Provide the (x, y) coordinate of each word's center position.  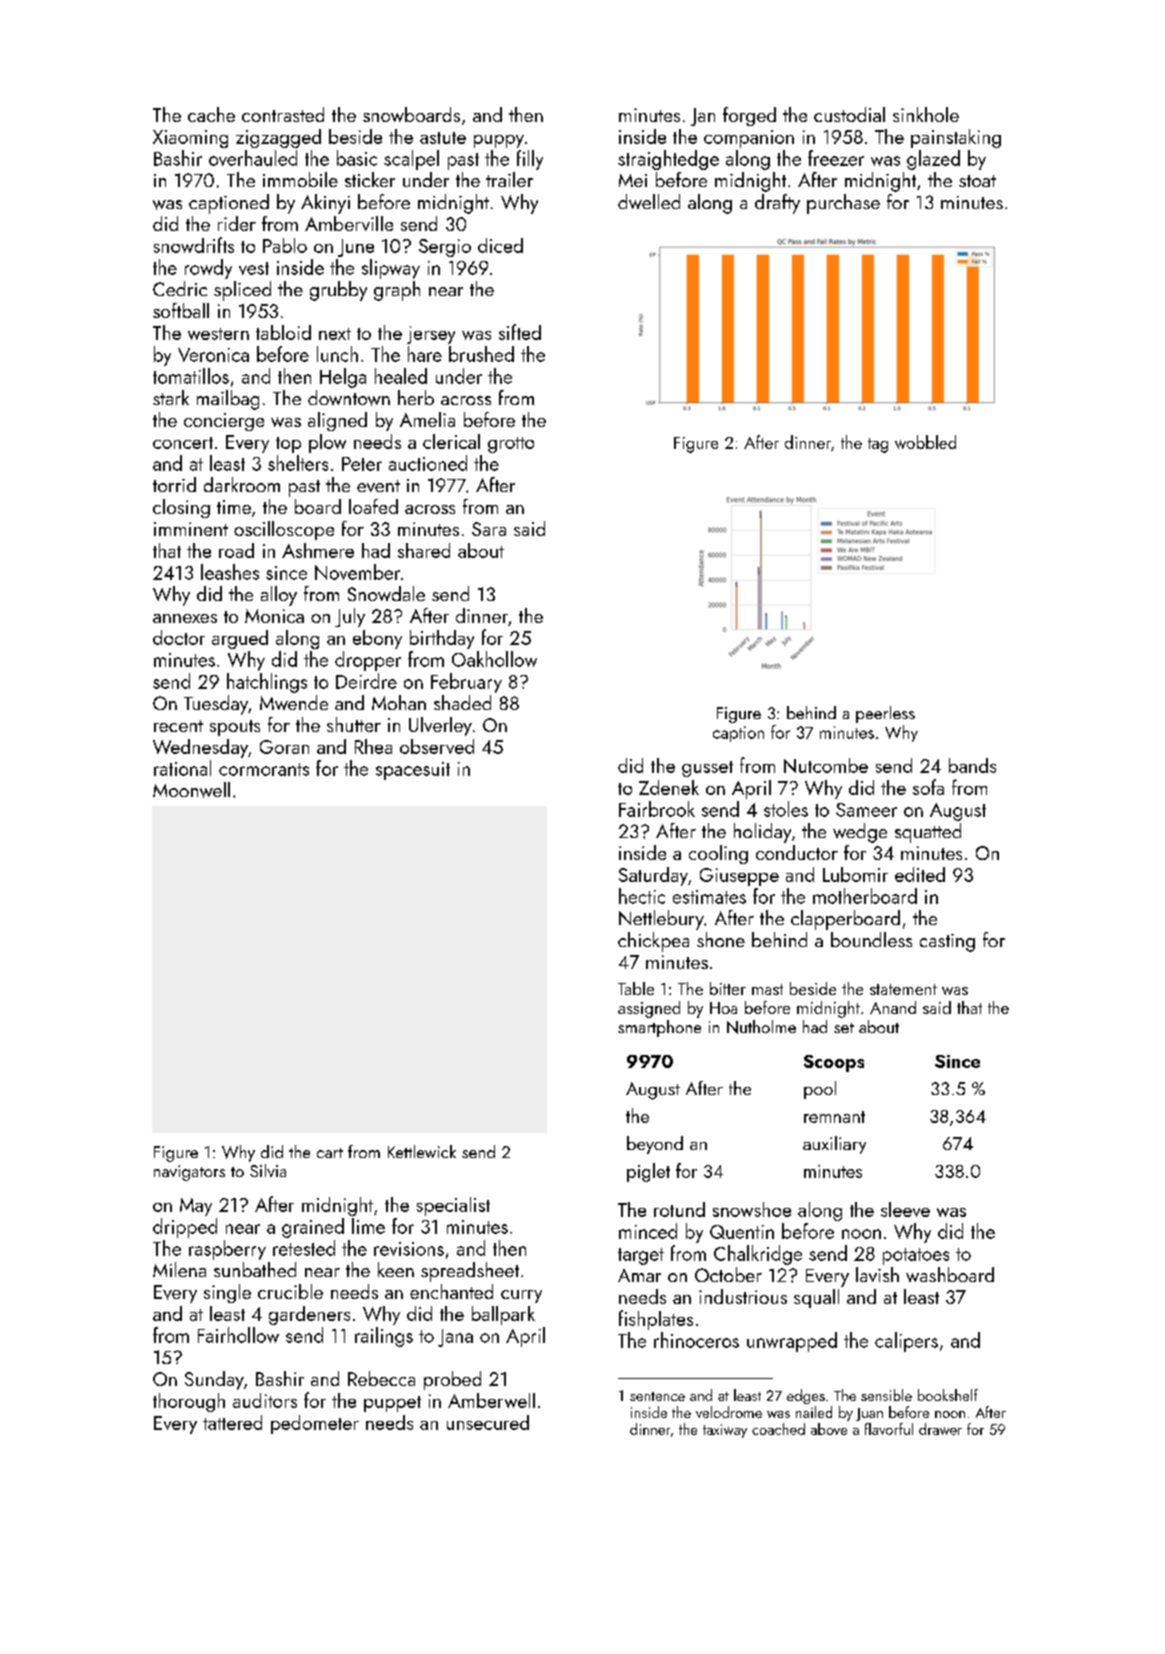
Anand (893, 1007)
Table (636, 988)
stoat (977, 181)
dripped (185, 1228)
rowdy (208, 269)
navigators (189, 1173)
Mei (633, 180)
